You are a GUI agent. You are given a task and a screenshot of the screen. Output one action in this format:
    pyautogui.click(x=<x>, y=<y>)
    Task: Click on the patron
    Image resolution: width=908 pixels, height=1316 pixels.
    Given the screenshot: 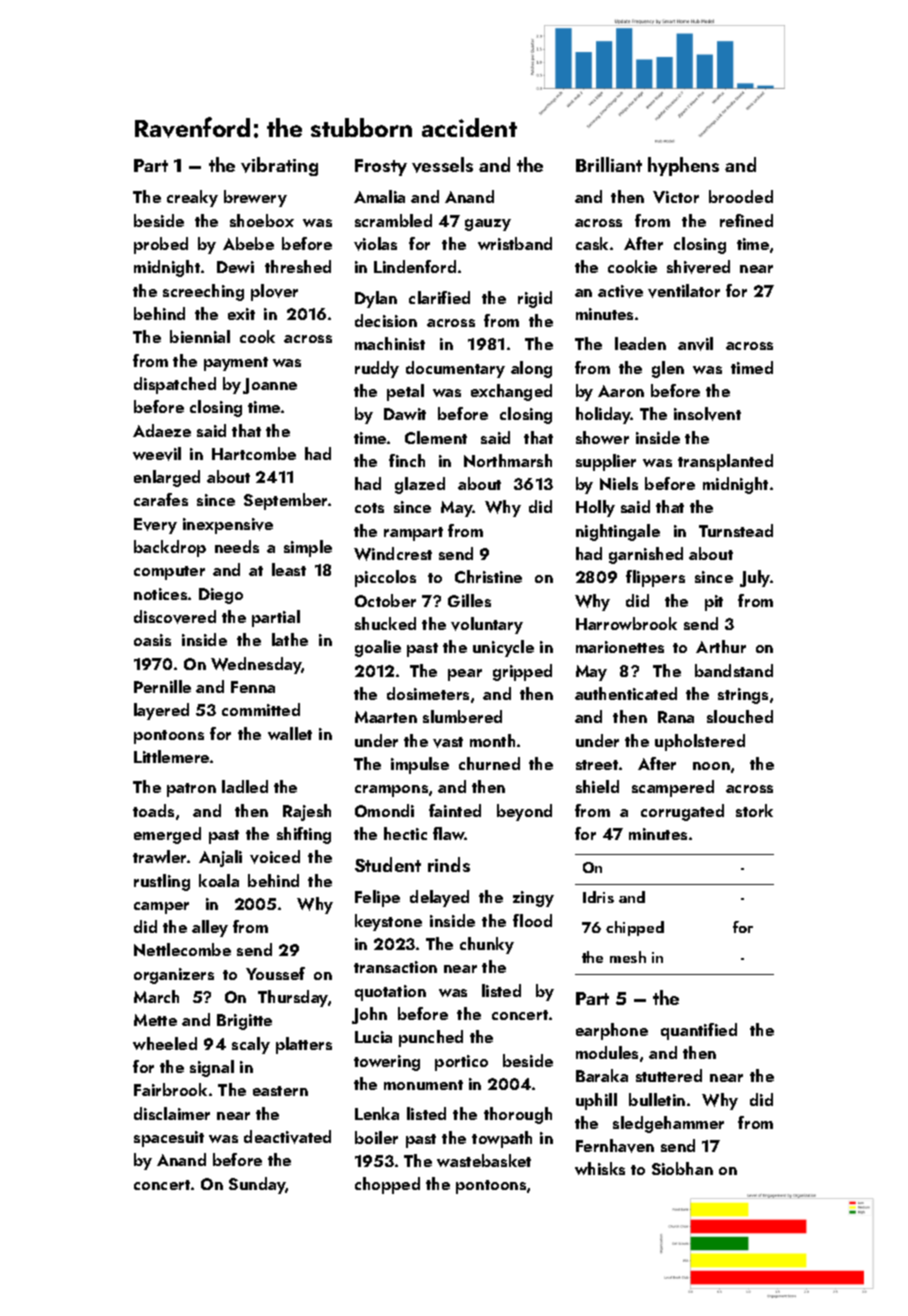 What is the action you would take?
    pyautogui.click(x=191, y=790)
